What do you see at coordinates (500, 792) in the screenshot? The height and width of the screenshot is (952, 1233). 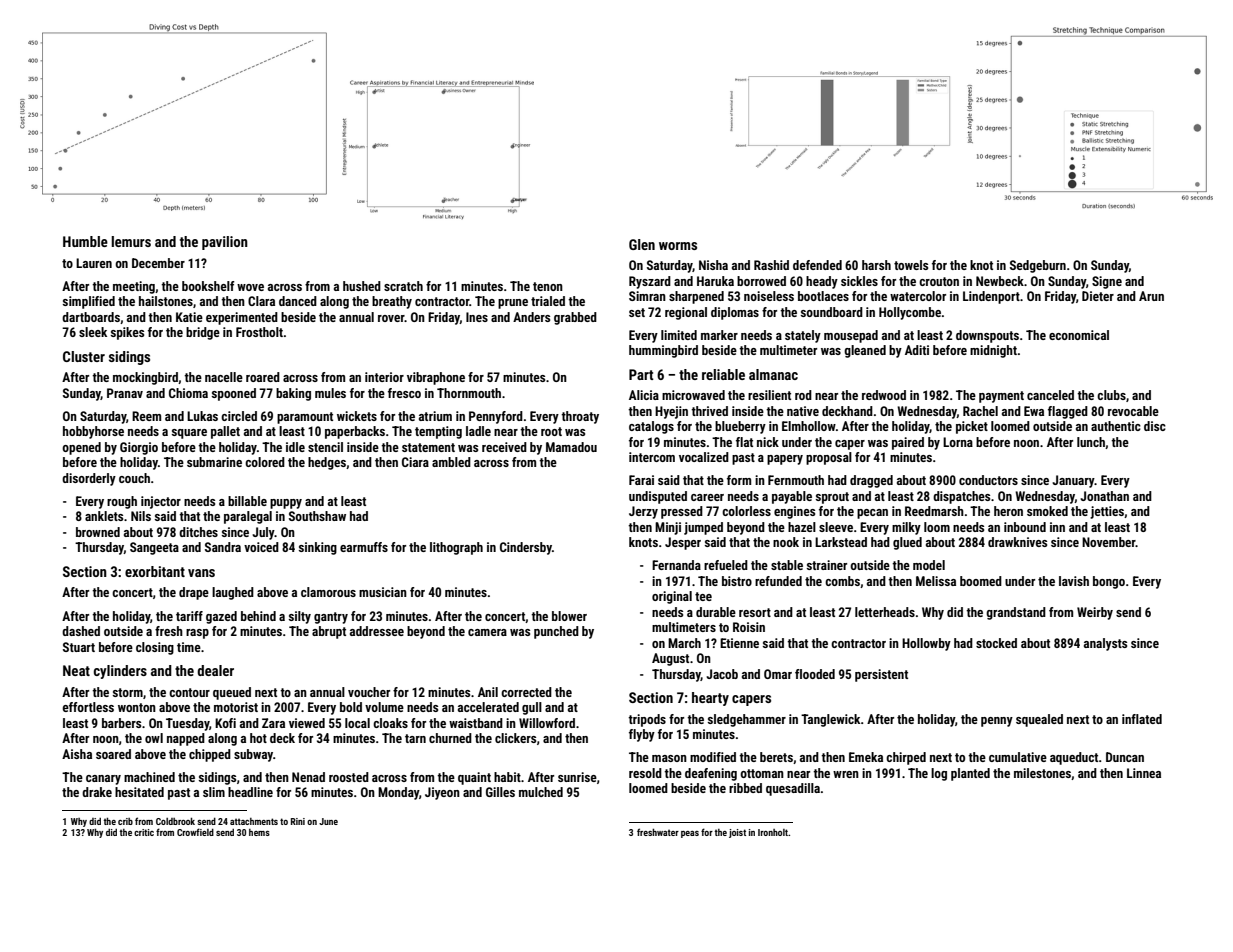 I see `Gilles` at bounding box center [500, 792].
